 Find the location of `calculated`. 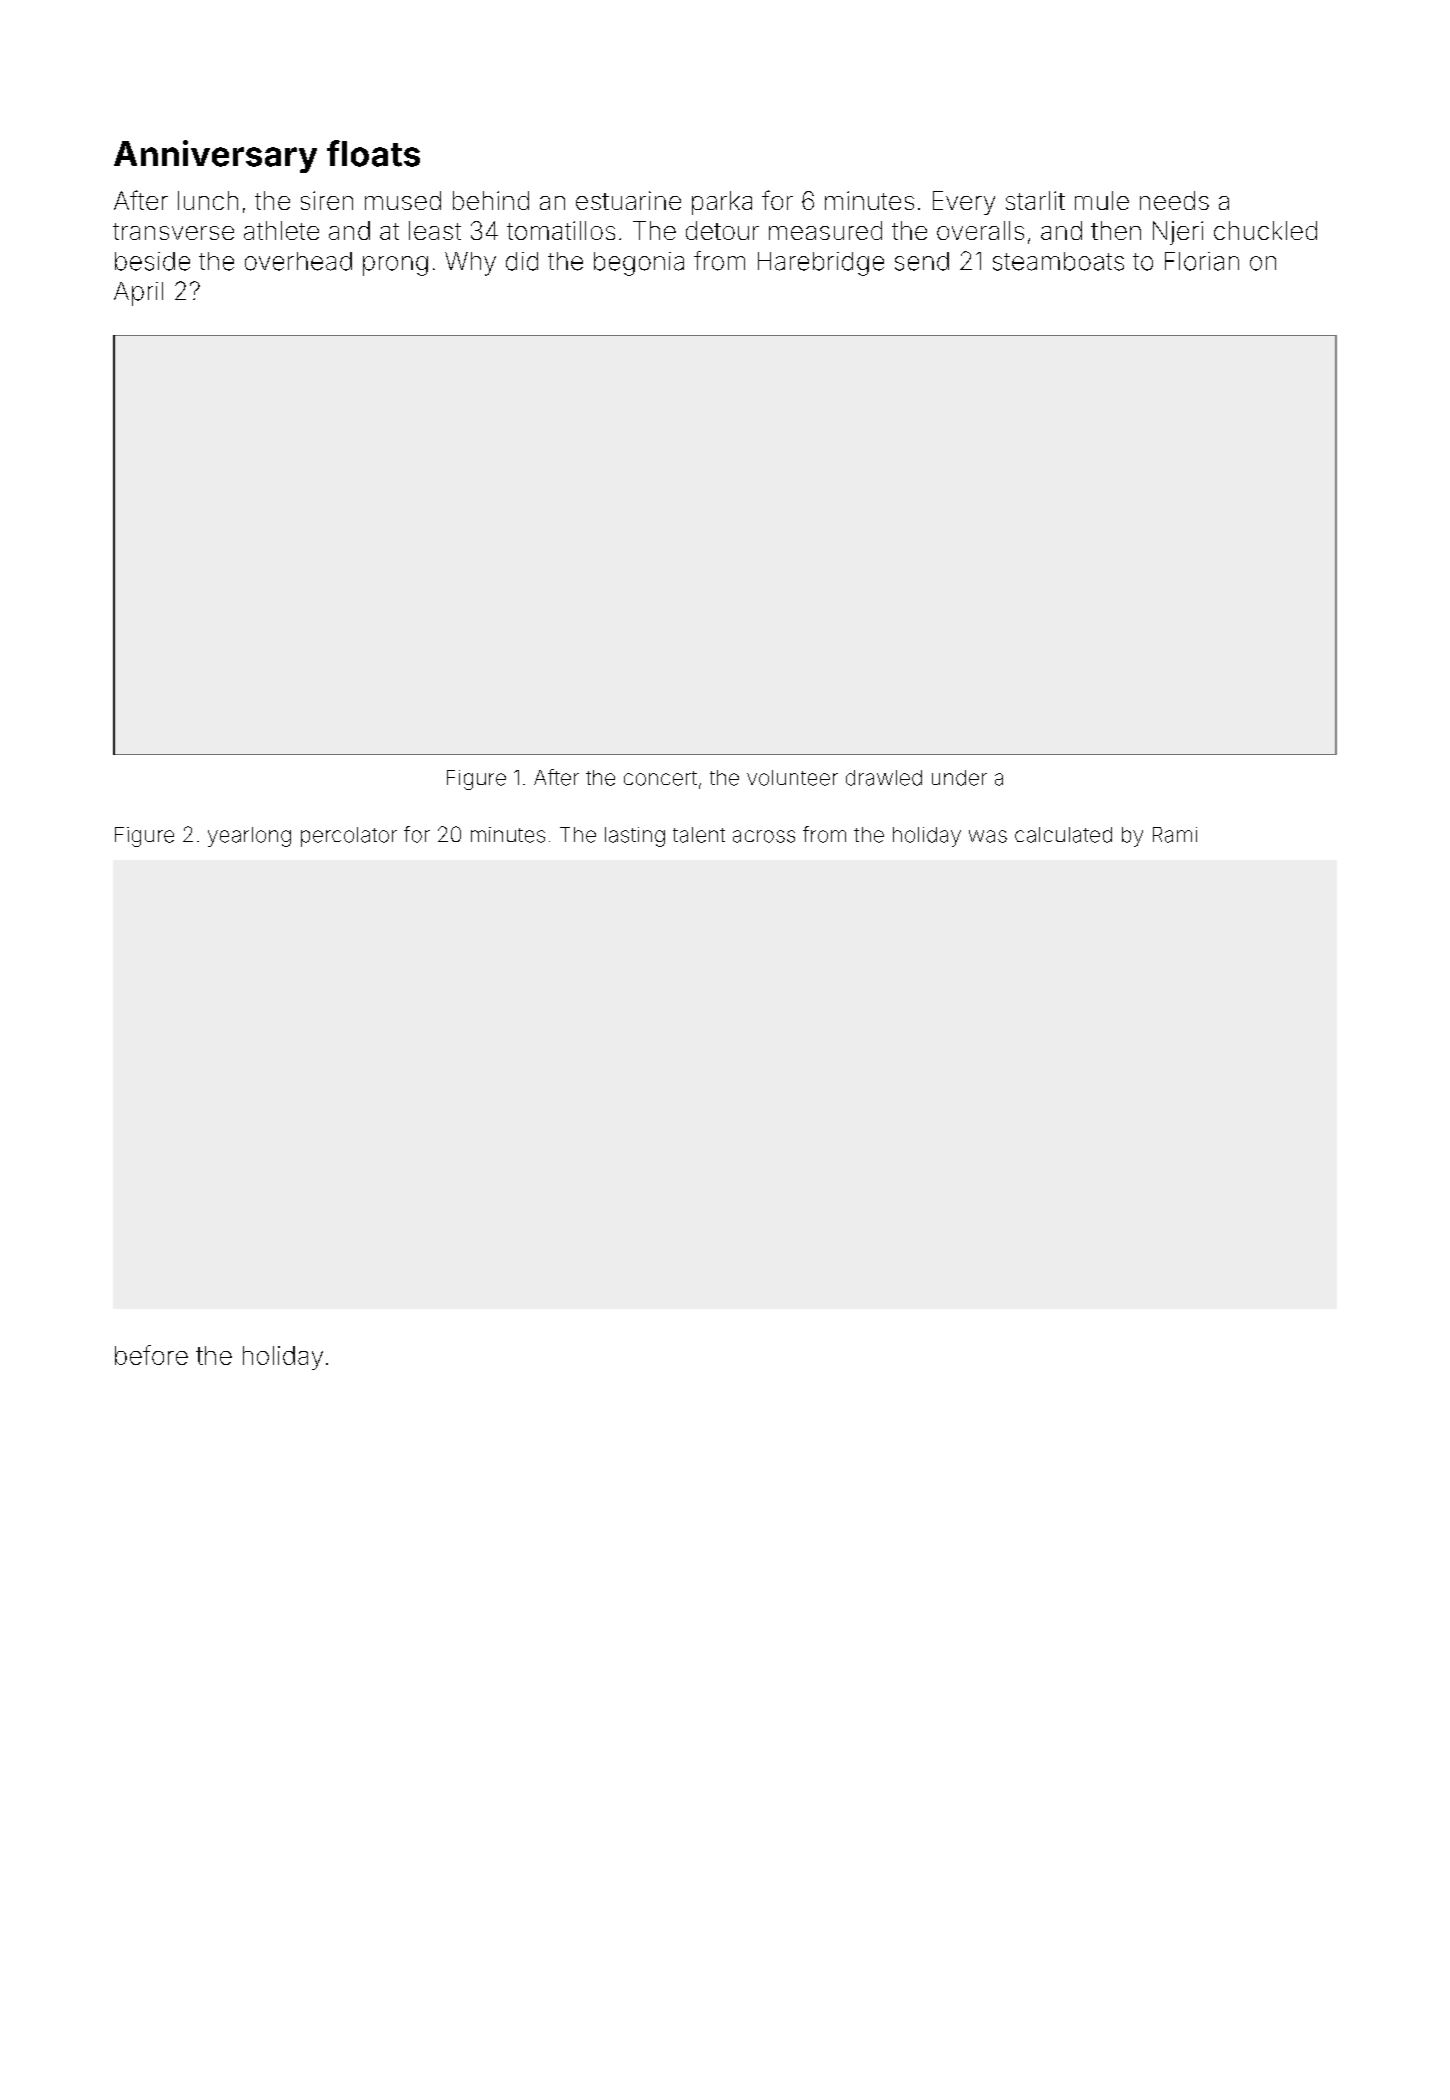

calculated is located at coordinates (1063, 835).
